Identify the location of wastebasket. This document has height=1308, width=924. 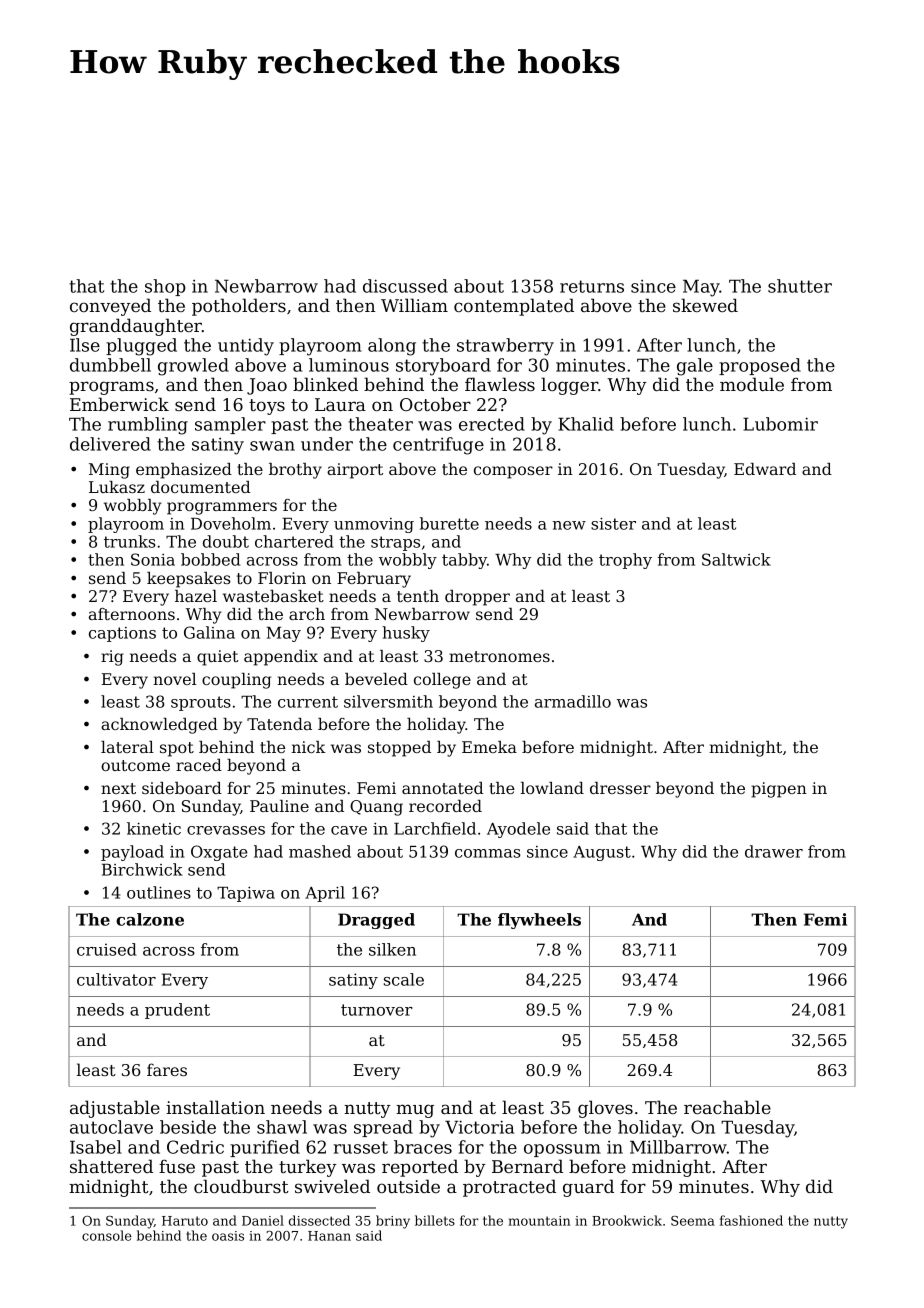
(273, 596).
